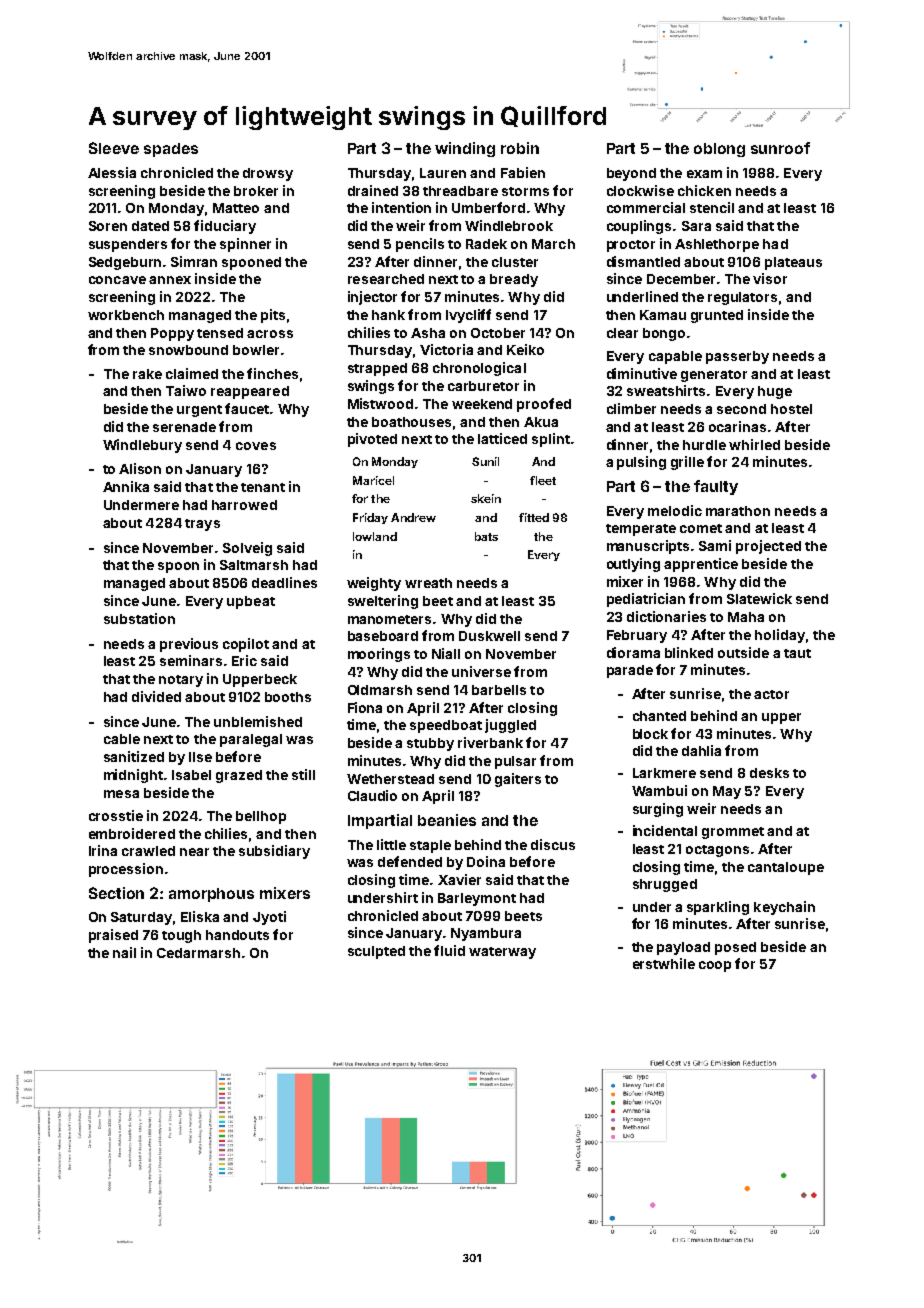 The image size is (924, 1308). I want to click on winding, so click(465, 149).
